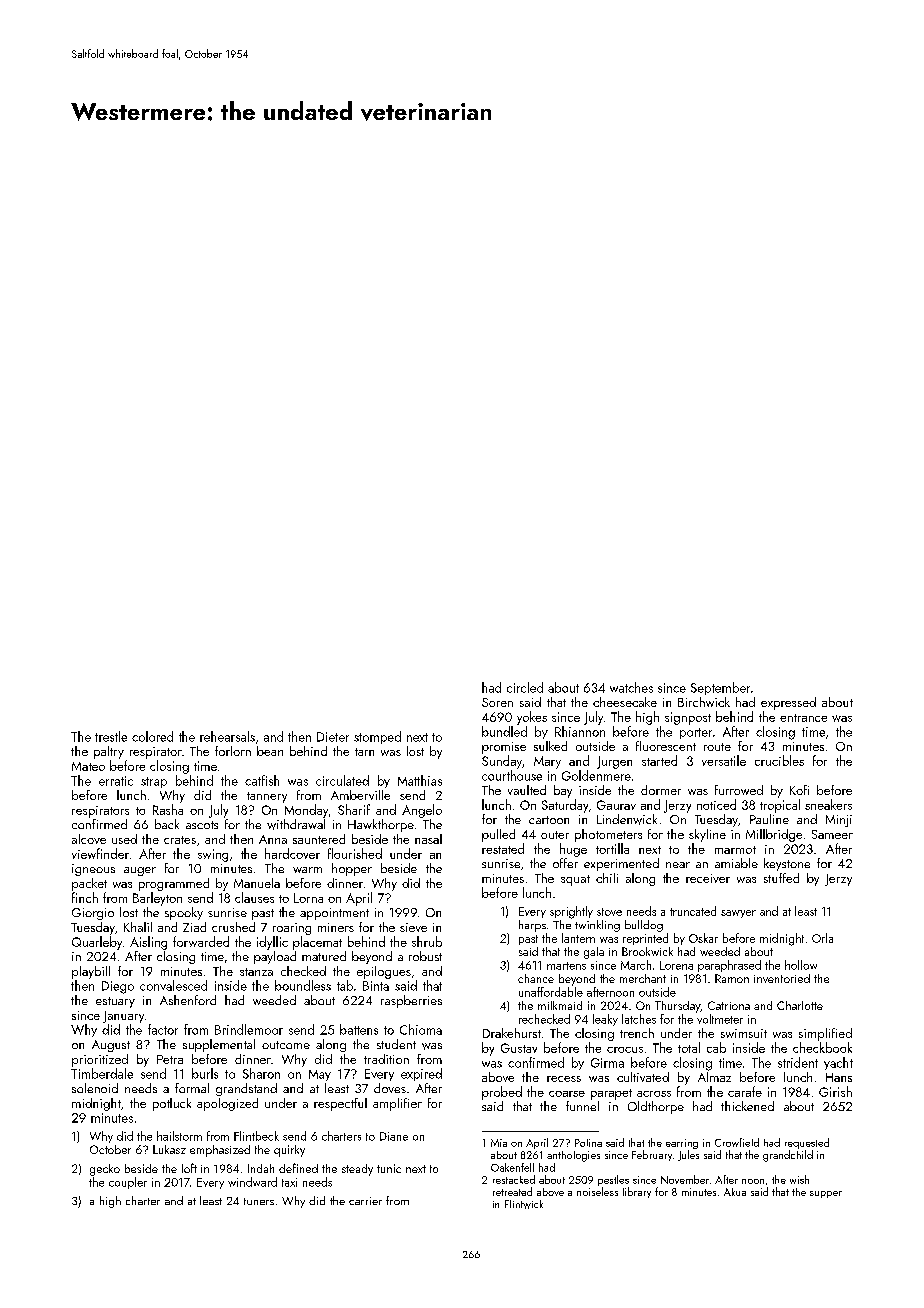  What do you see at coordinates (111, 736) in the screenshot?
I see `trestle` at bounding box center [111, 736].
